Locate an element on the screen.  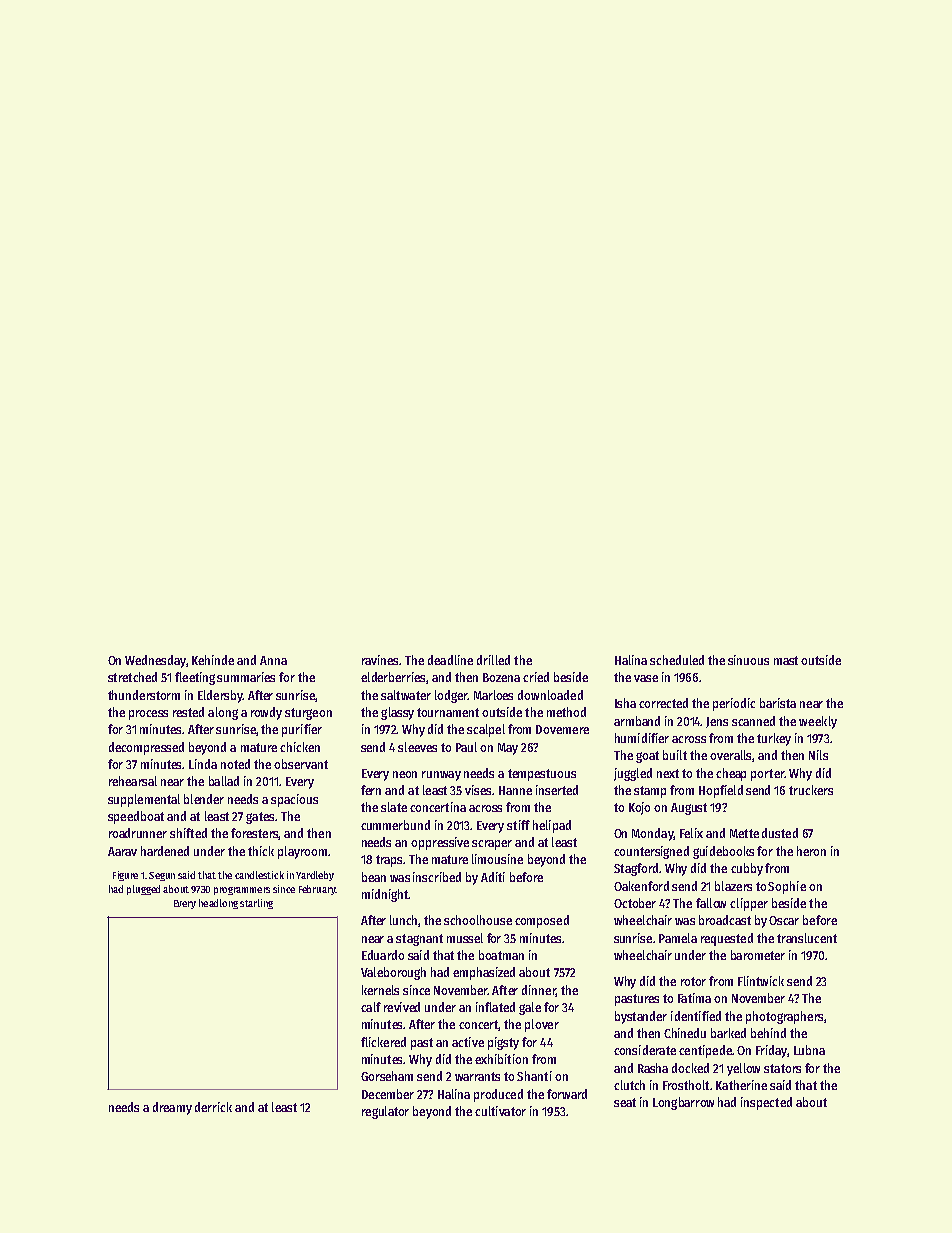
scraper is located at coordinates (492, 845).
